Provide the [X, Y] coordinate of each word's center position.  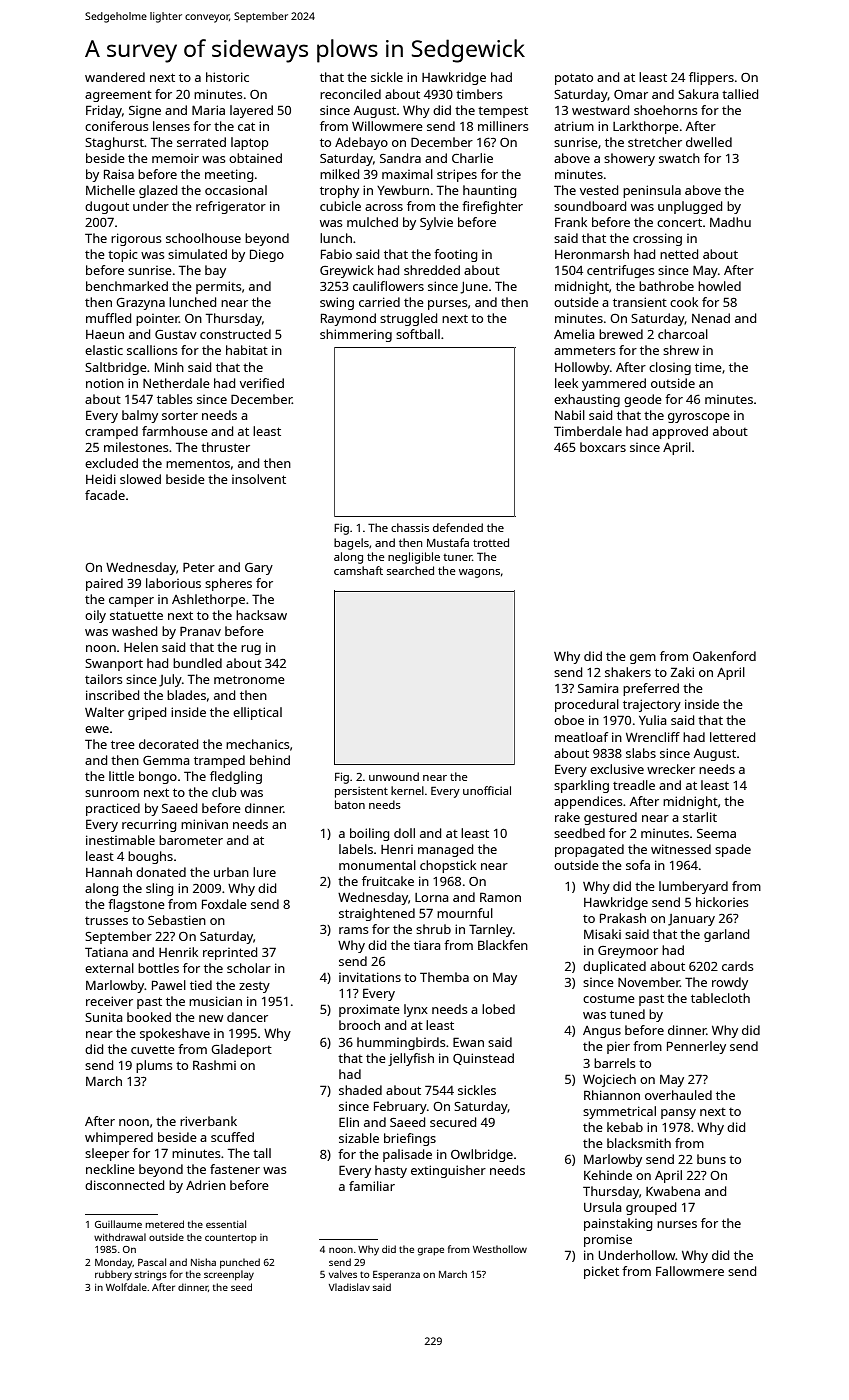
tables [175, 399]
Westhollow [500, 1249]
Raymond [348, 319]
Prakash [623, 918]
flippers [711, 78]
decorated [168, 744]
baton [350, 804]
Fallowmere [690, 1271]
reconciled [350, 94]
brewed [621, 334]
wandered [115, 77]
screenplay [229, 1275]
